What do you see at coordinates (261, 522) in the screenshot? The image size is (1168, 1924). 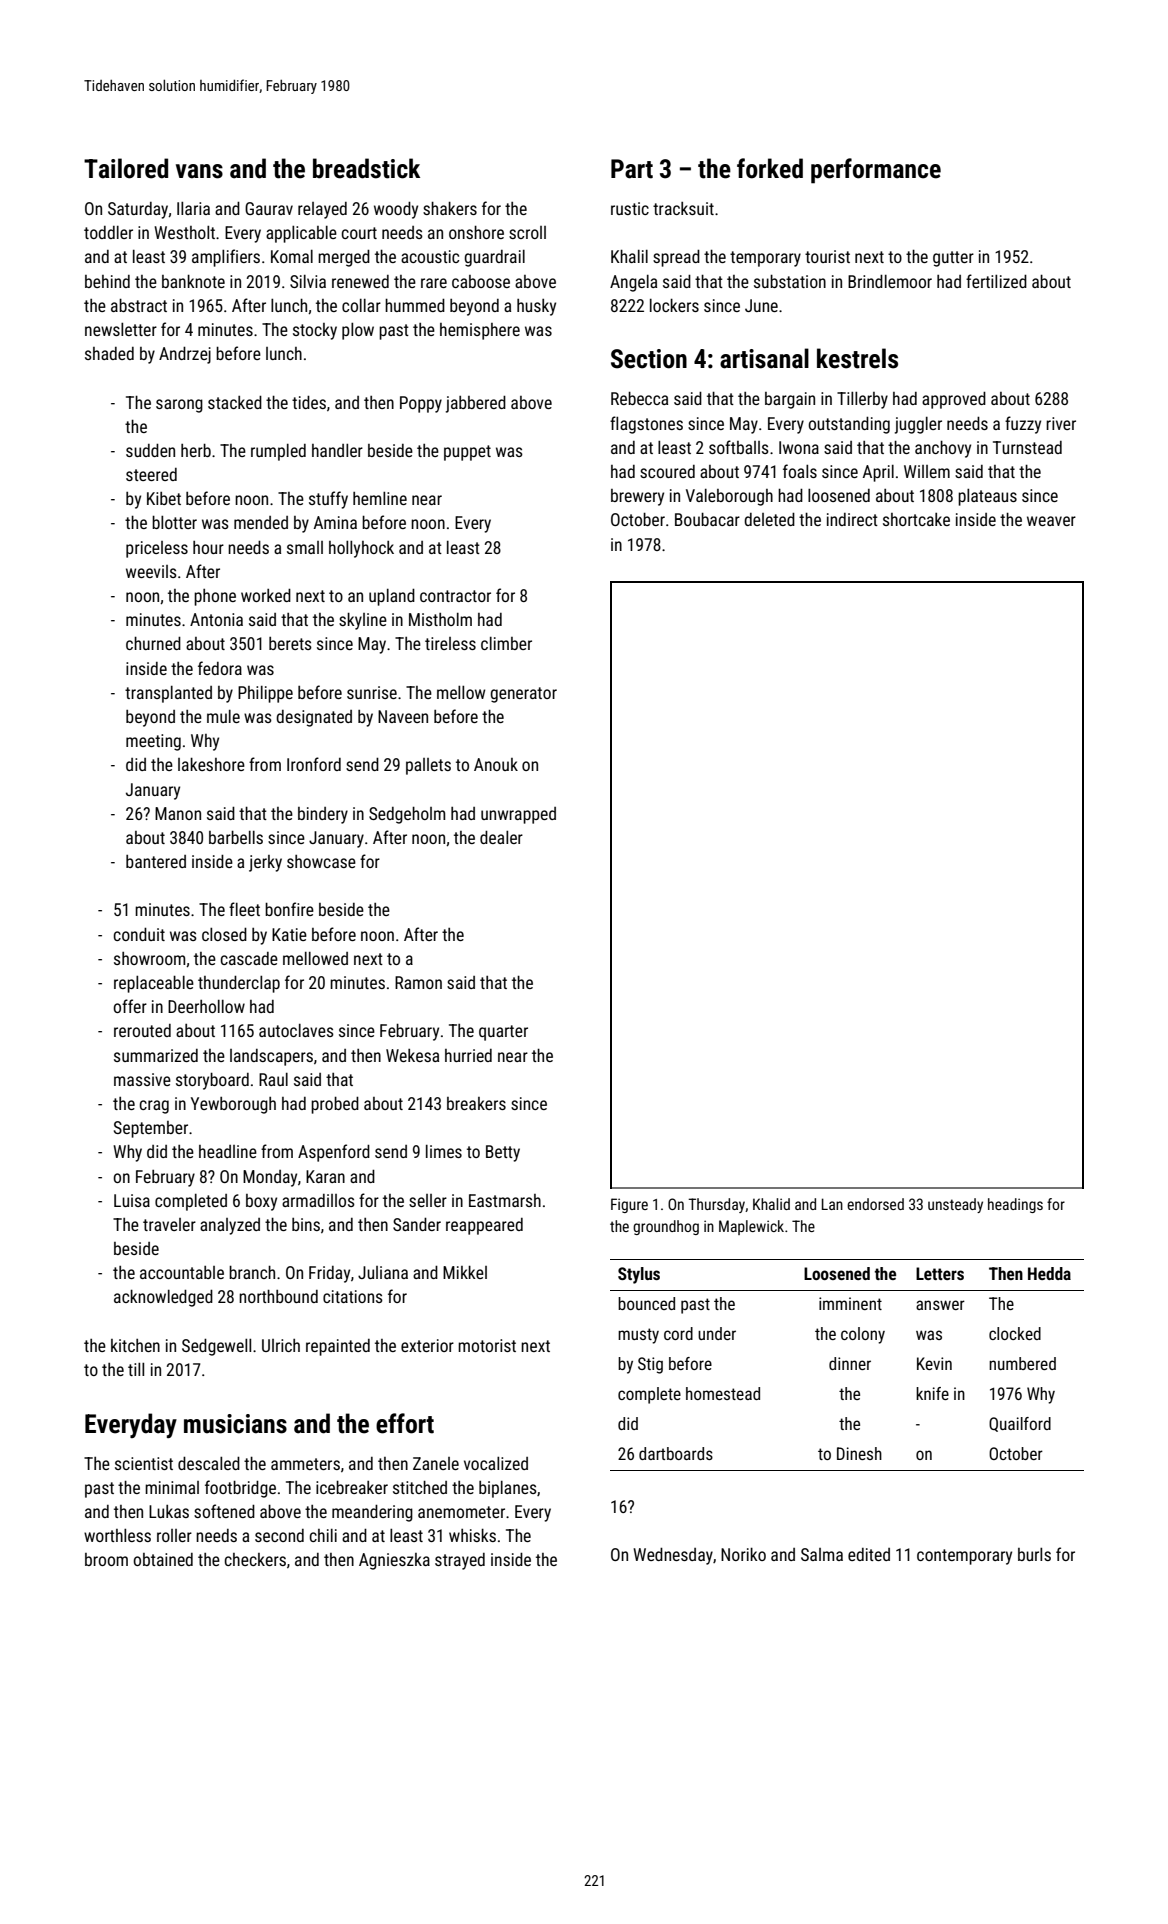 I see `mended` at bounding box center [261, 522].
